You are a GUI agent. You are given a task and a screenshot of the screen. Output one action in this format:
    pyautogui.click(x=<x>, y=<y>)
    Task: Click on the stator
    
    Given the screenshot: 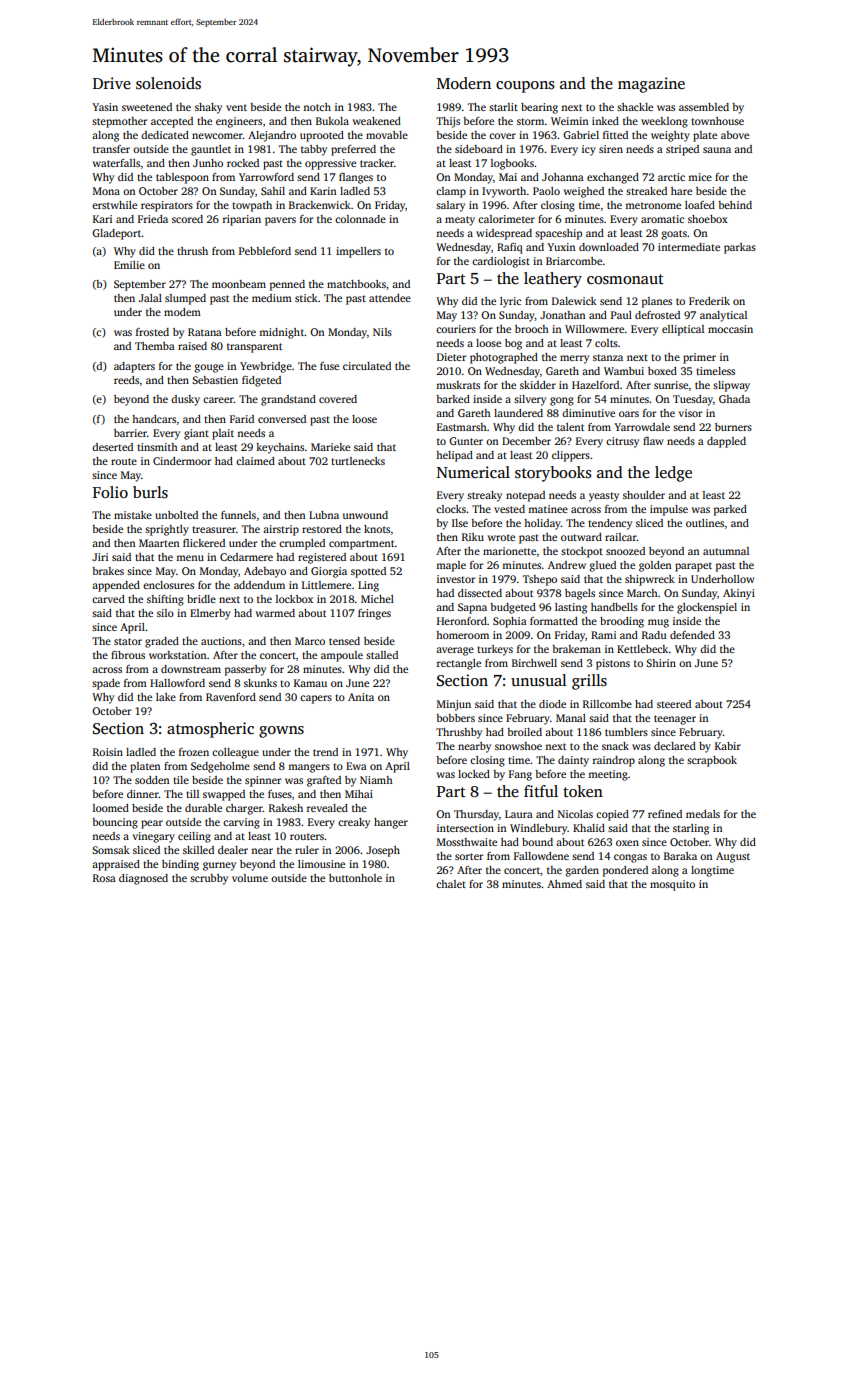 What is the action you would take?
    pyautogui.click(x=128, y=641)
